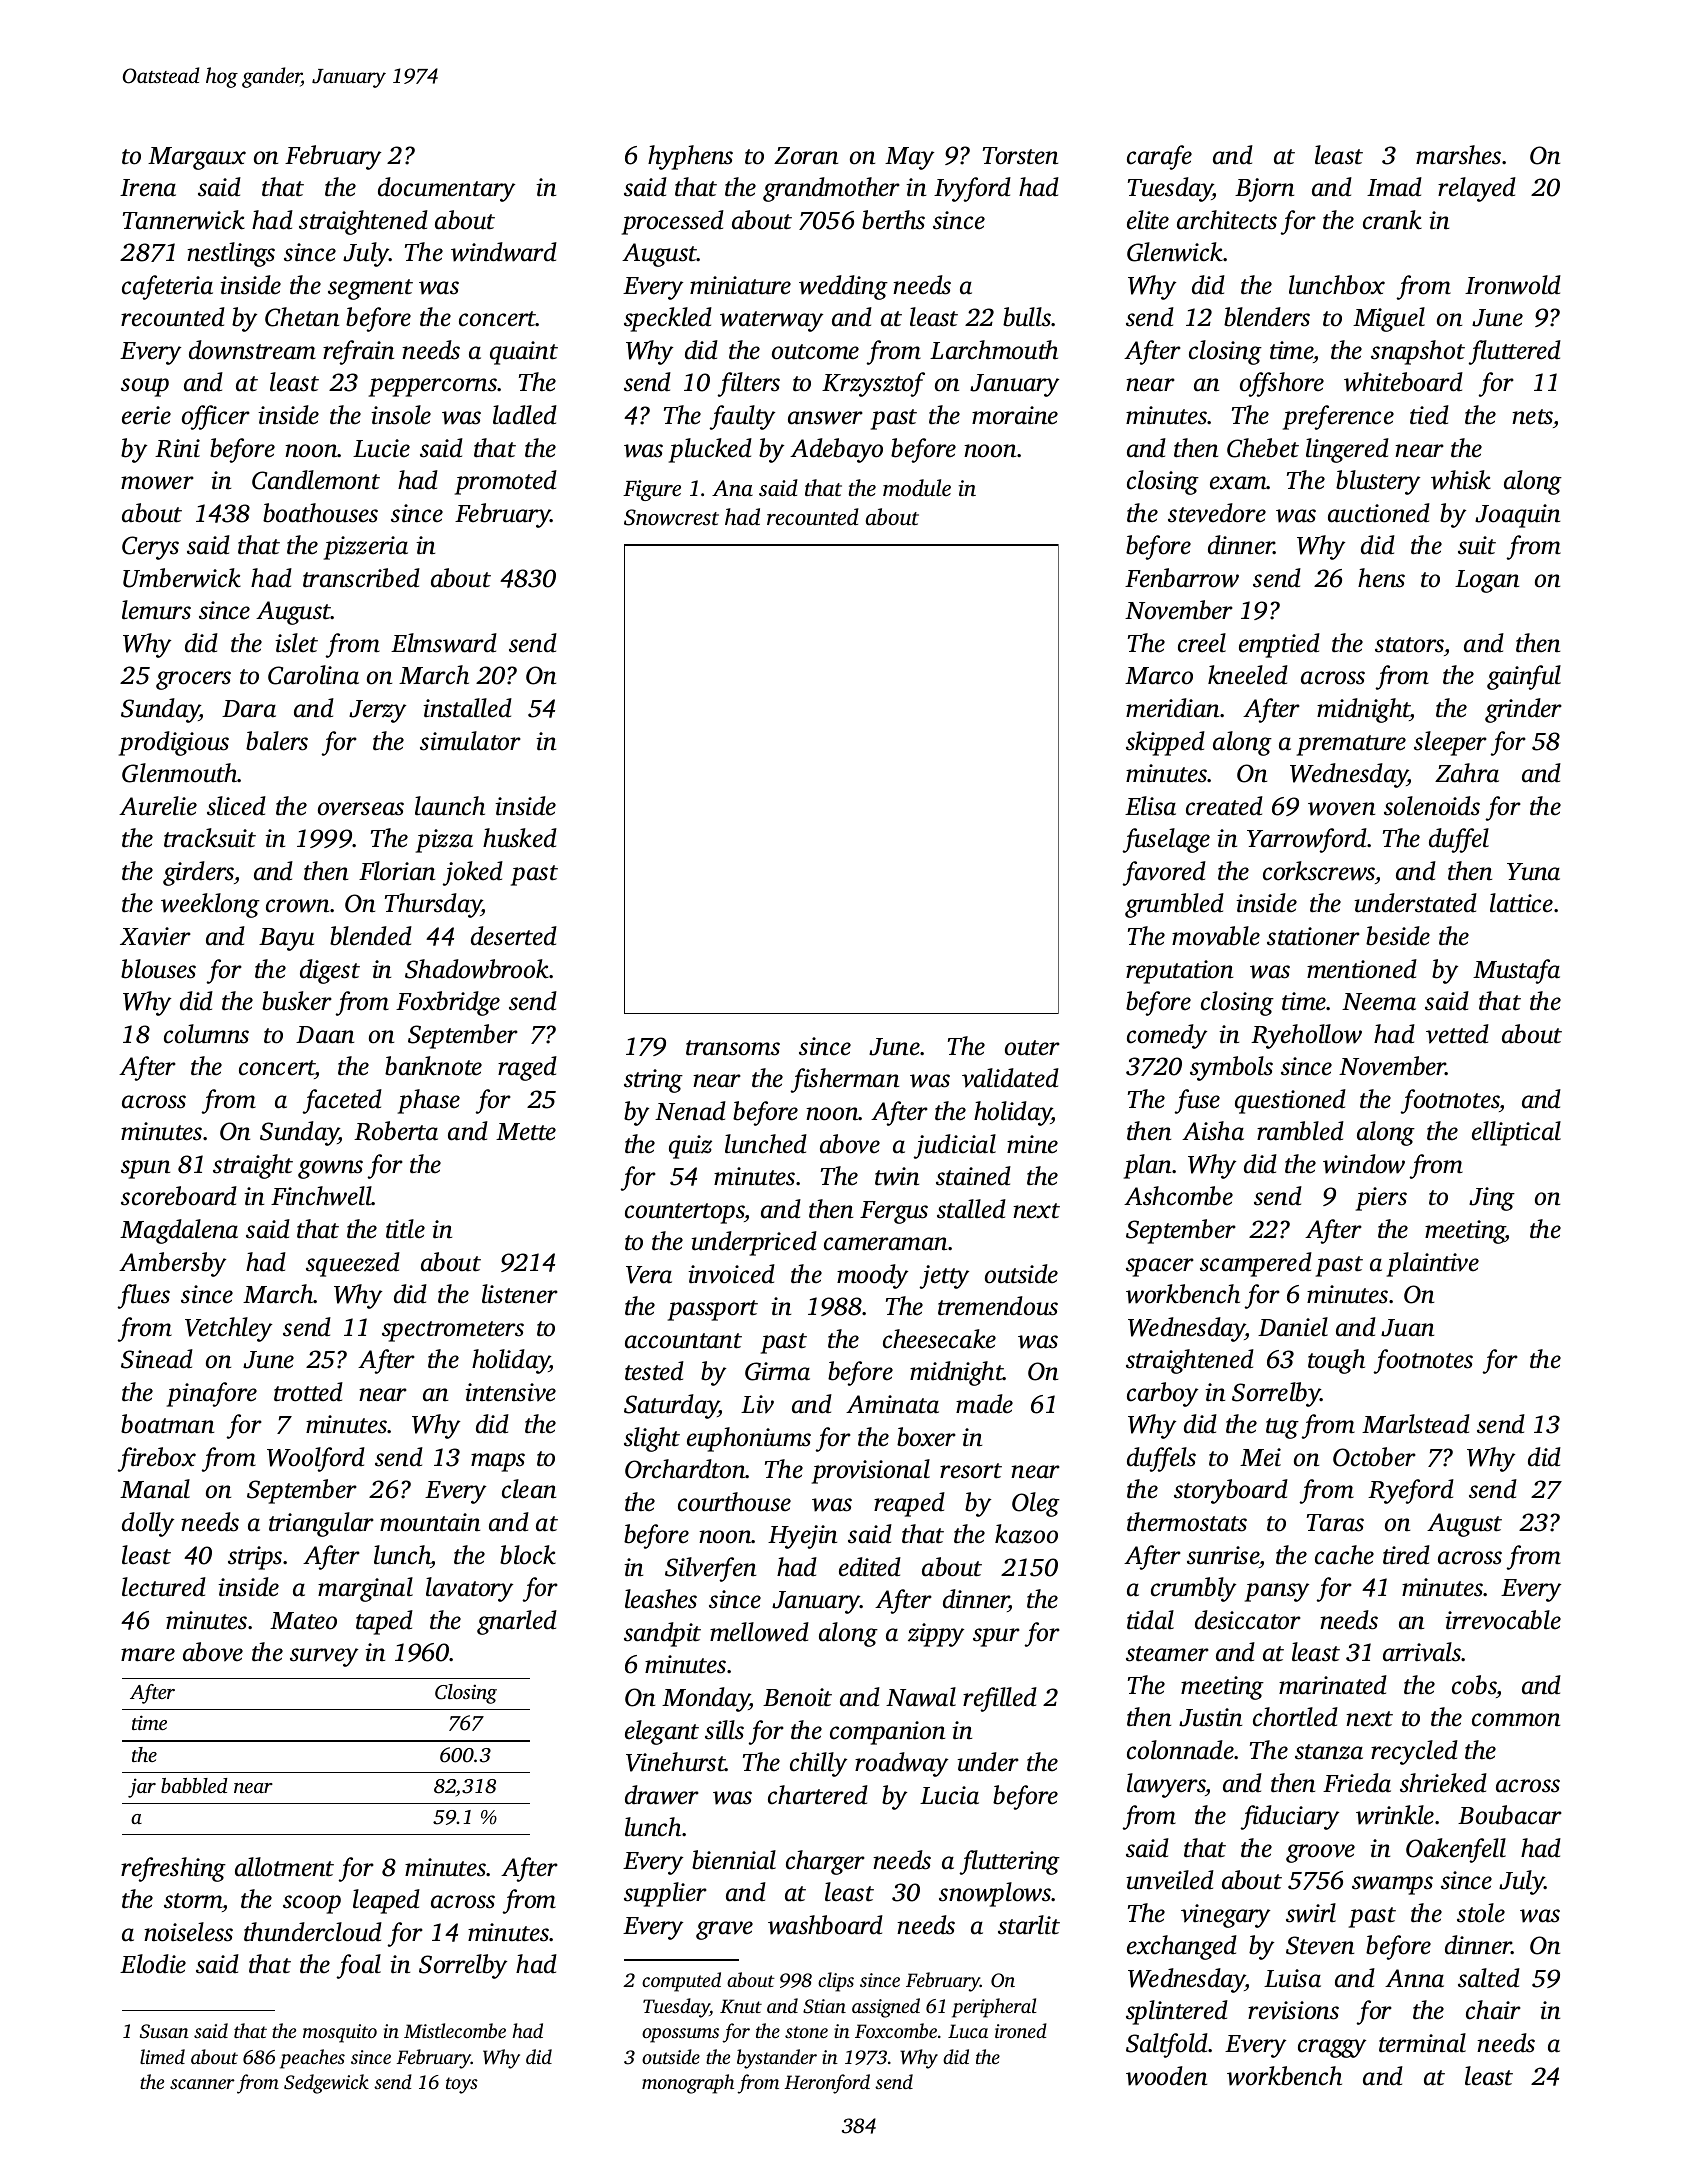 The width and height of the page is (1683, 2178). Describe the element at coordinates (873, 384) in the page. I see `Krzysztof` at that location.
